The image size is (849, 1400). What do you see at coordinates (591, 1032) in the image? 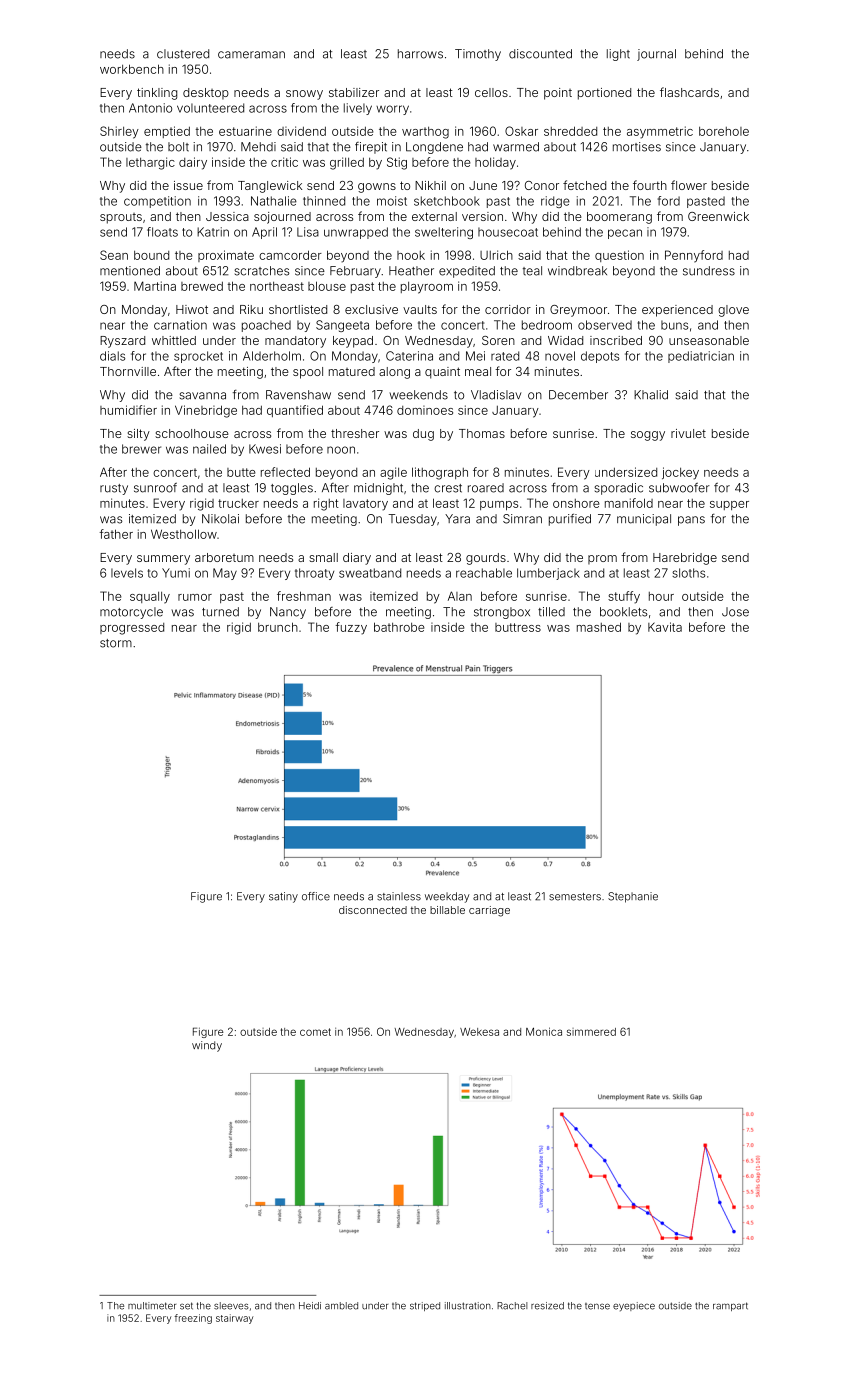
I see `simmered` at bounding box center [591, 1032].
